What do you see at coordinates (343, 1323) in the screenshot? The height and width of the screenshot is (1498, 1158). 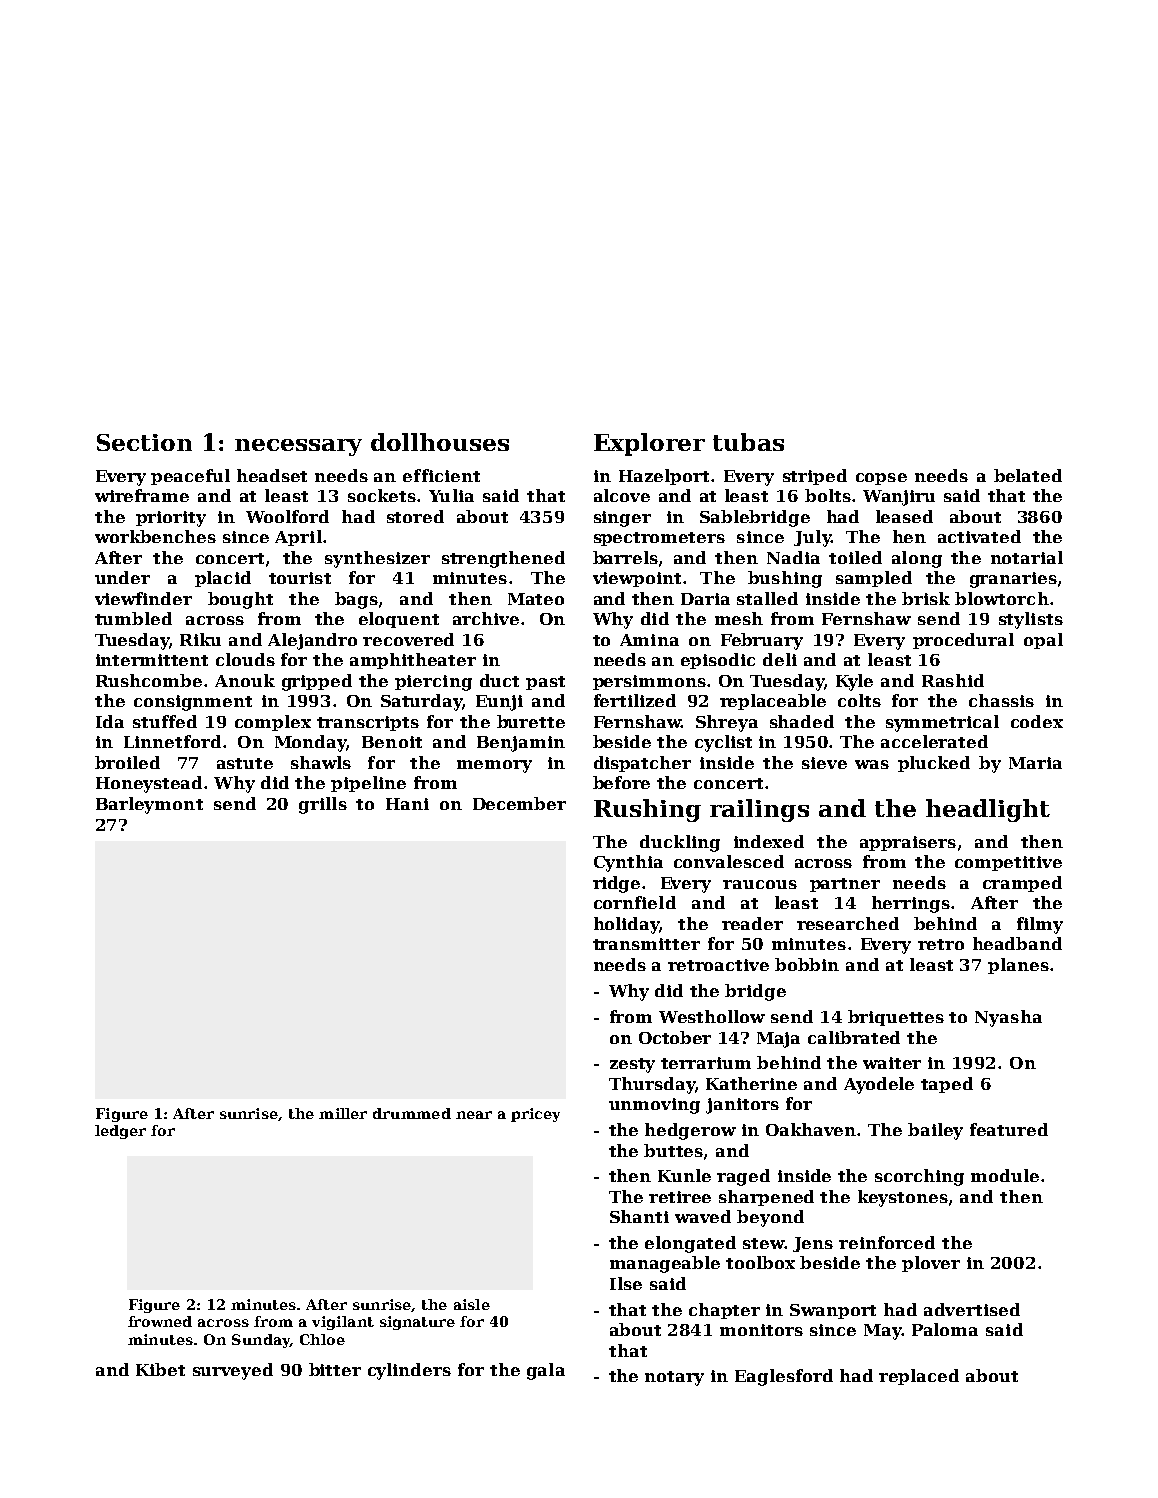 I see `vigilant` at bounding box center [343, 1323].
